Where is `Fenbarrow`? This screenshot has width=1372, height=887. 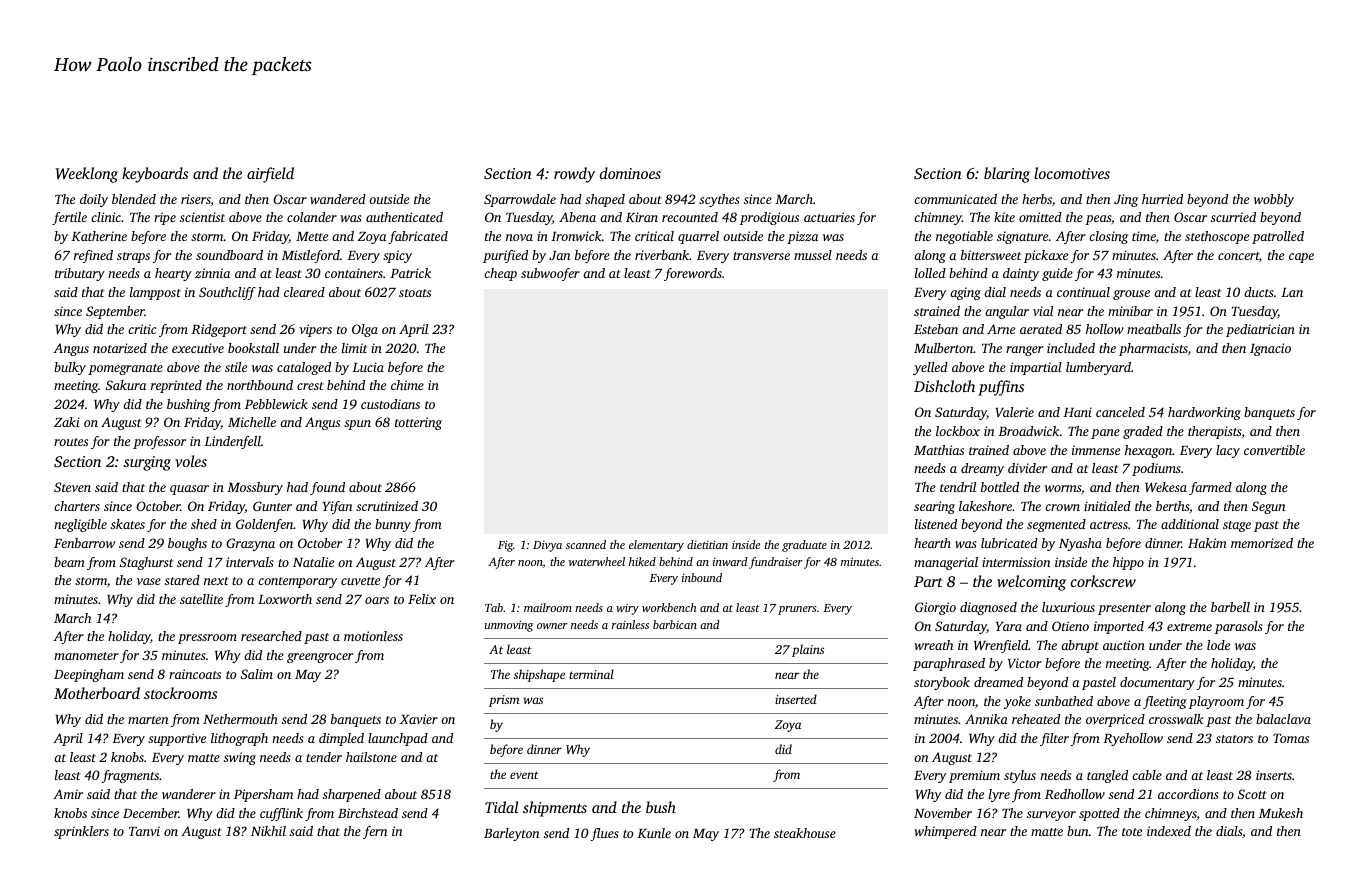
Fenbarrow is located at coordinates (84, 543).
